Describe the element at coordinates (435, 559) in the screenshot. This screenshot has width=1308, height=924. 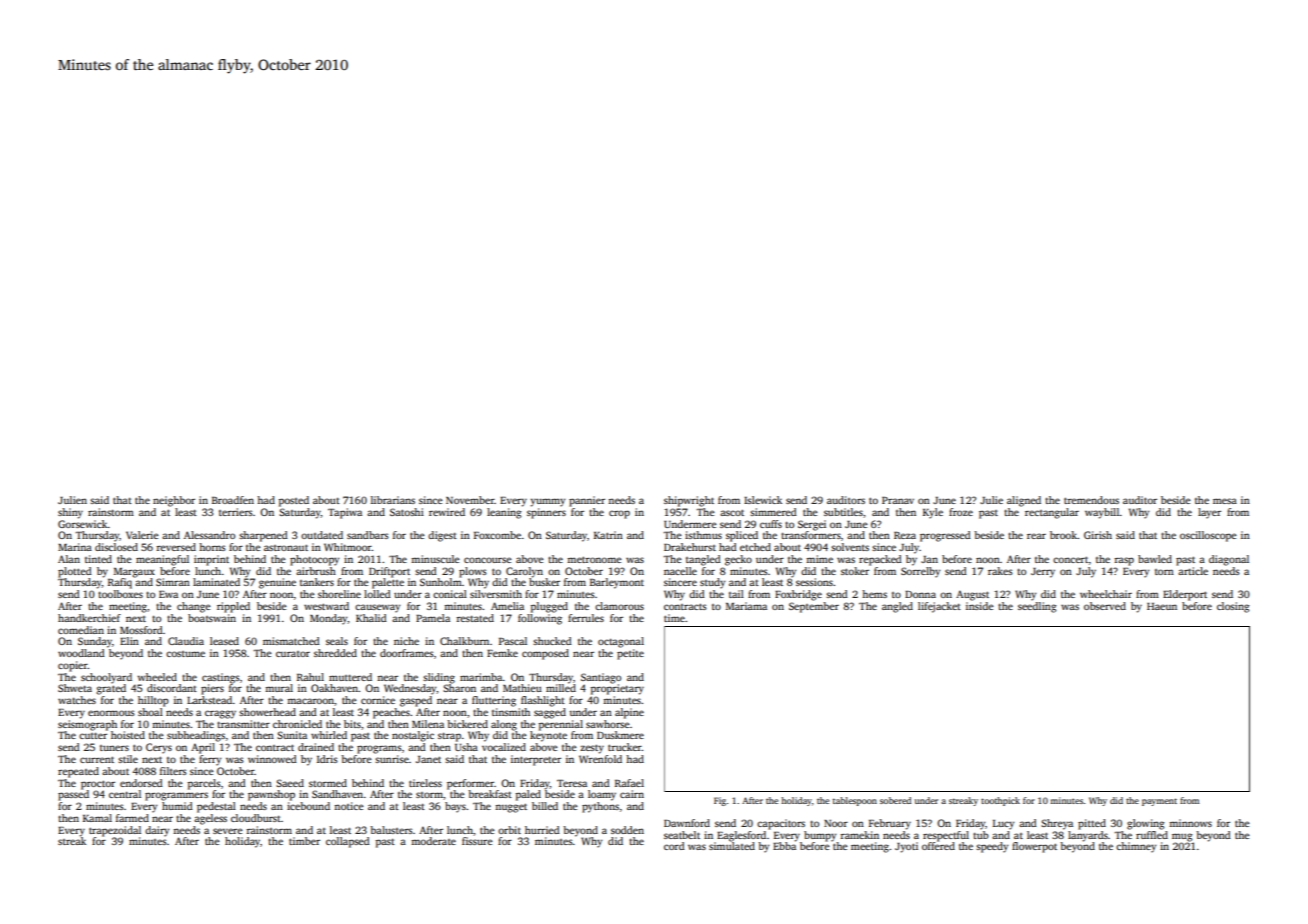
I see `minuscule` at that location.
